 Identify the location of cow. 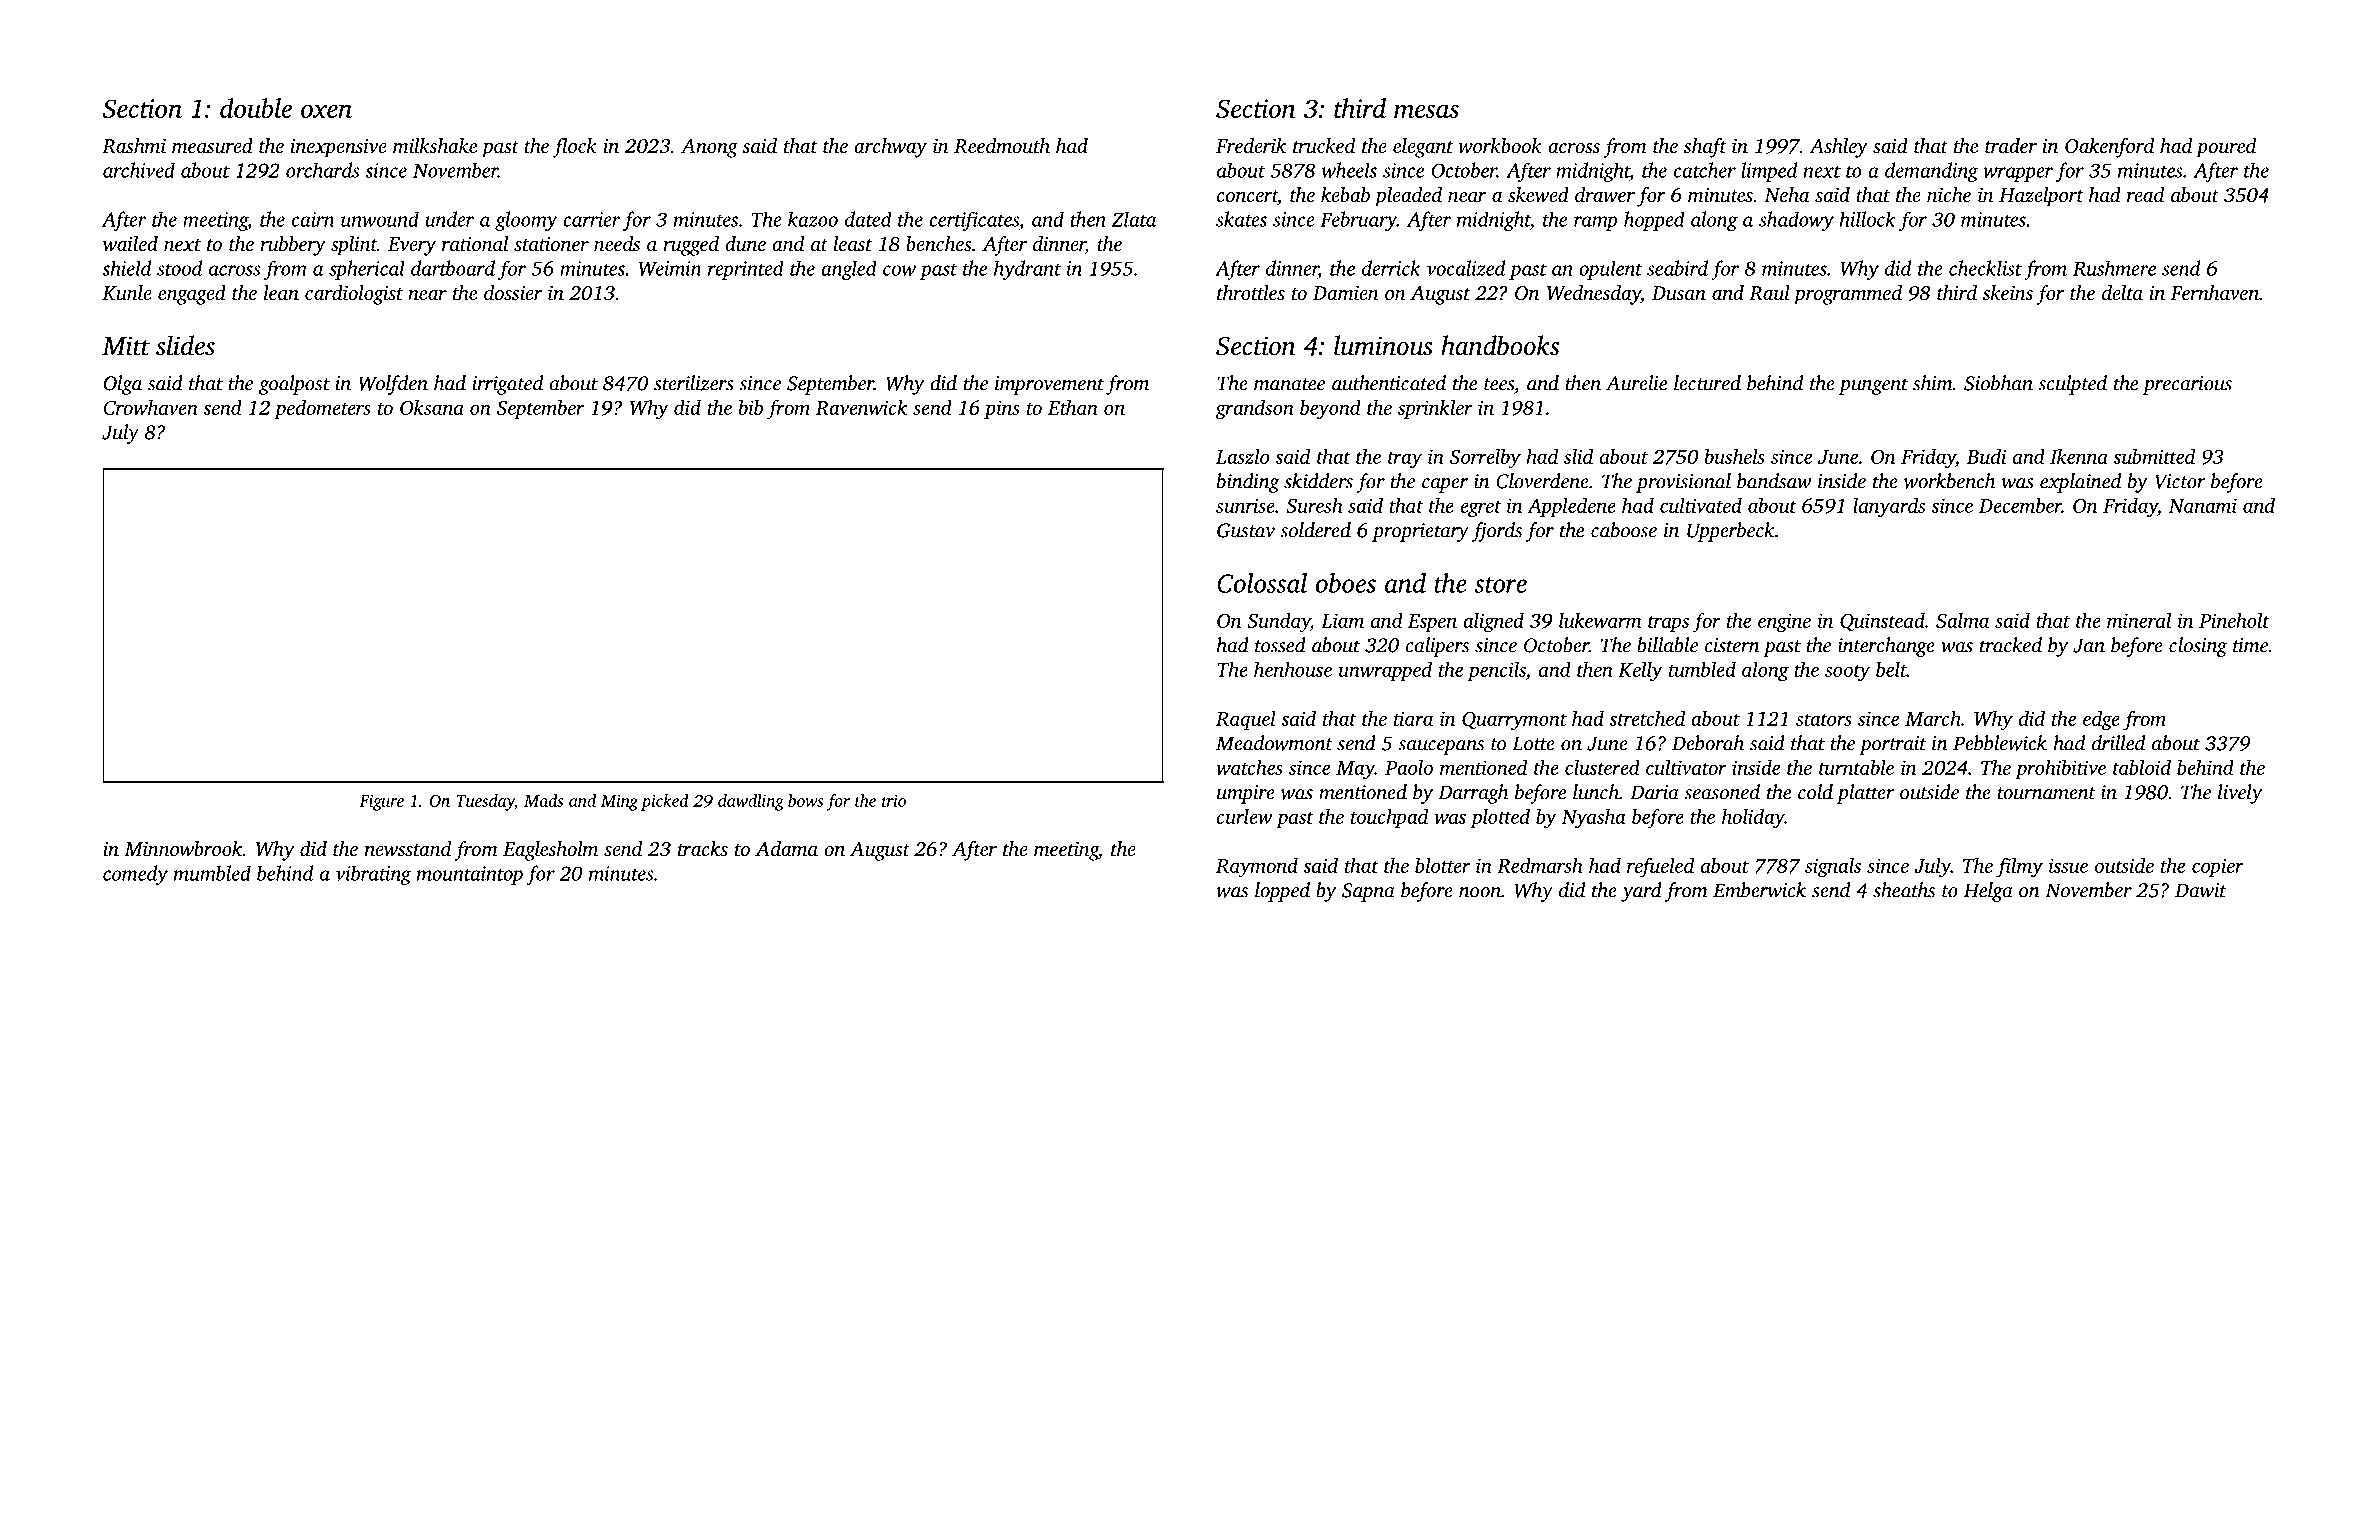
(899, 270).
